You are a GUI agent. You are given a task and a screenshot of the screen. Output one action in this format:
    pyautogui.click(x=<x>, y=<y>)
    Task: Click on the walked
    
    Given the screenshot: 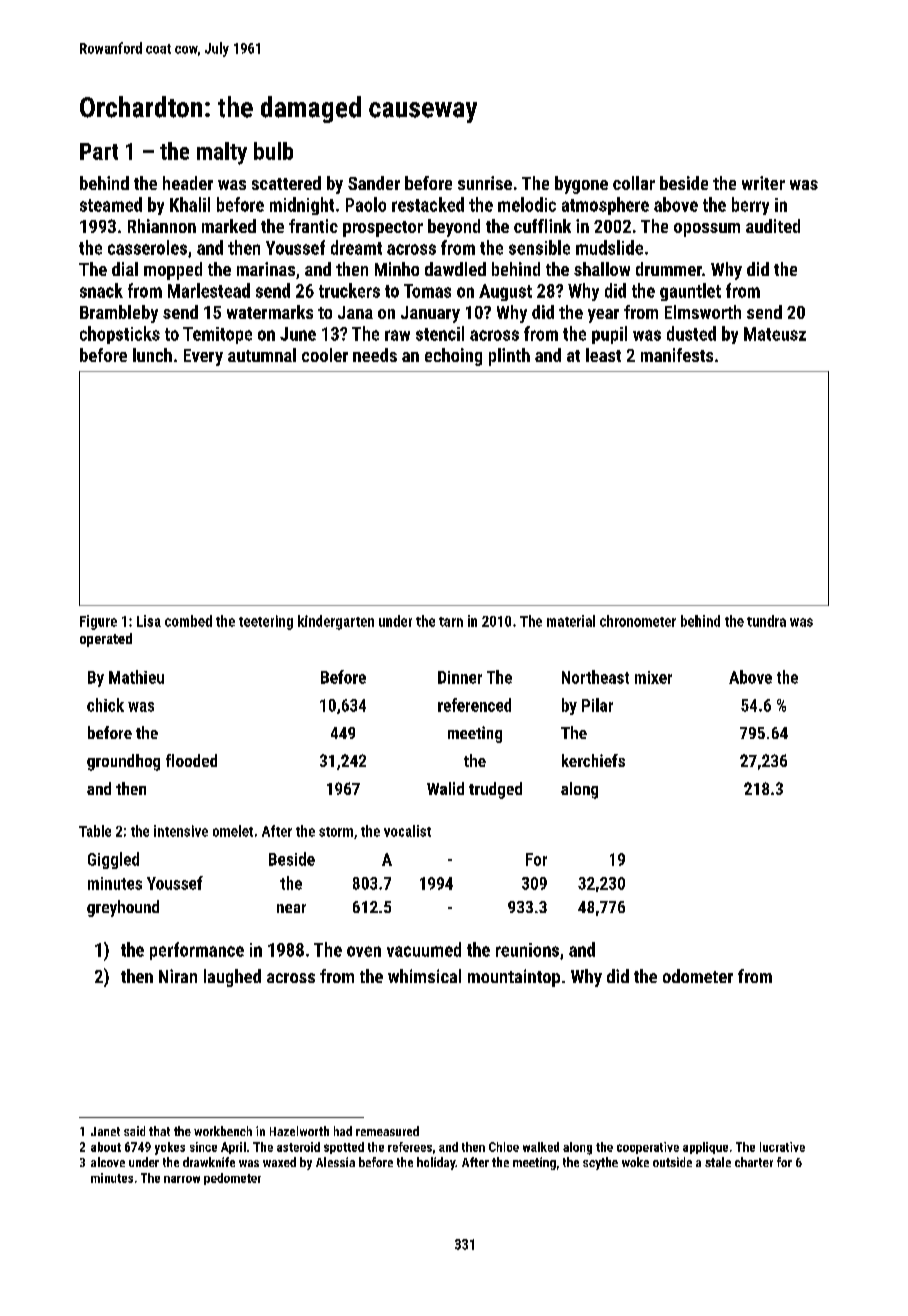 What is the action you would take?
    pyautogui.click(x=541, y=1147)
